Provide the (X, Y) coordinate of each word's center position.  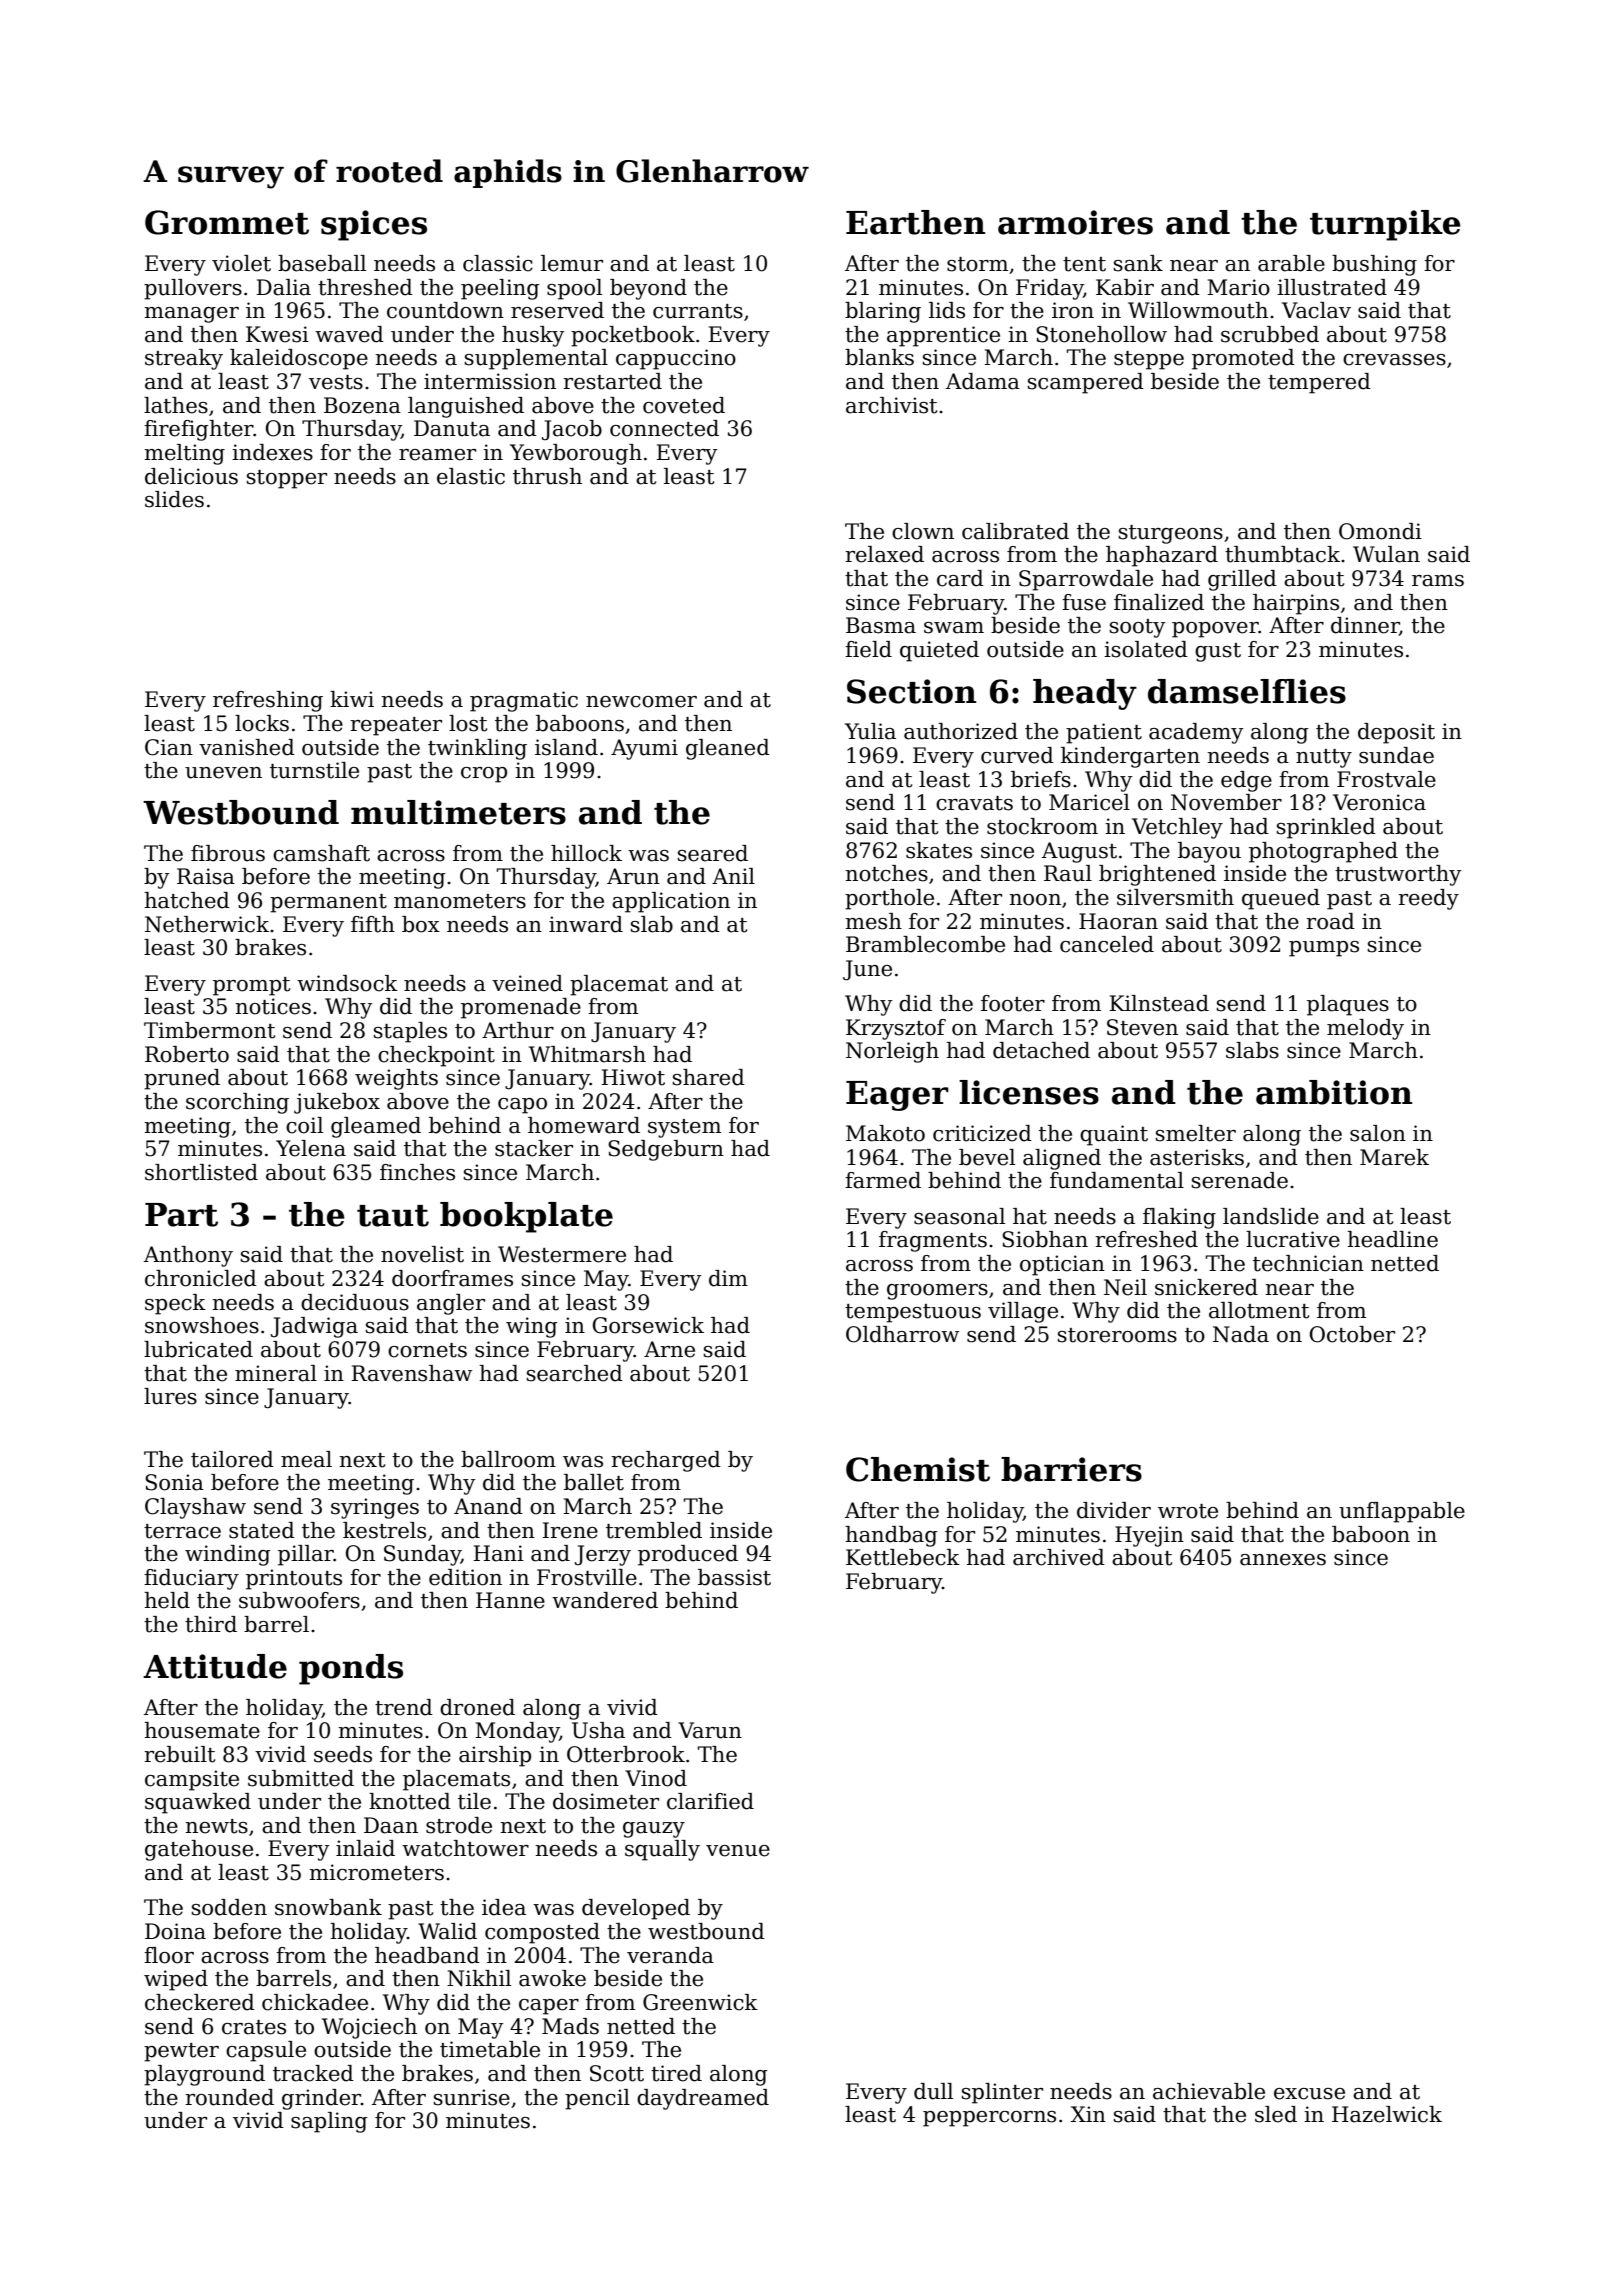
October (1352, 1334)
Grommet (227, 222)
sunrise (472, 2097)
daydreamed (703, 2099)
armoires (1075, 222)
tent (1084, 264)
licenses (1029, 1092)
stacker (534, 1148)
